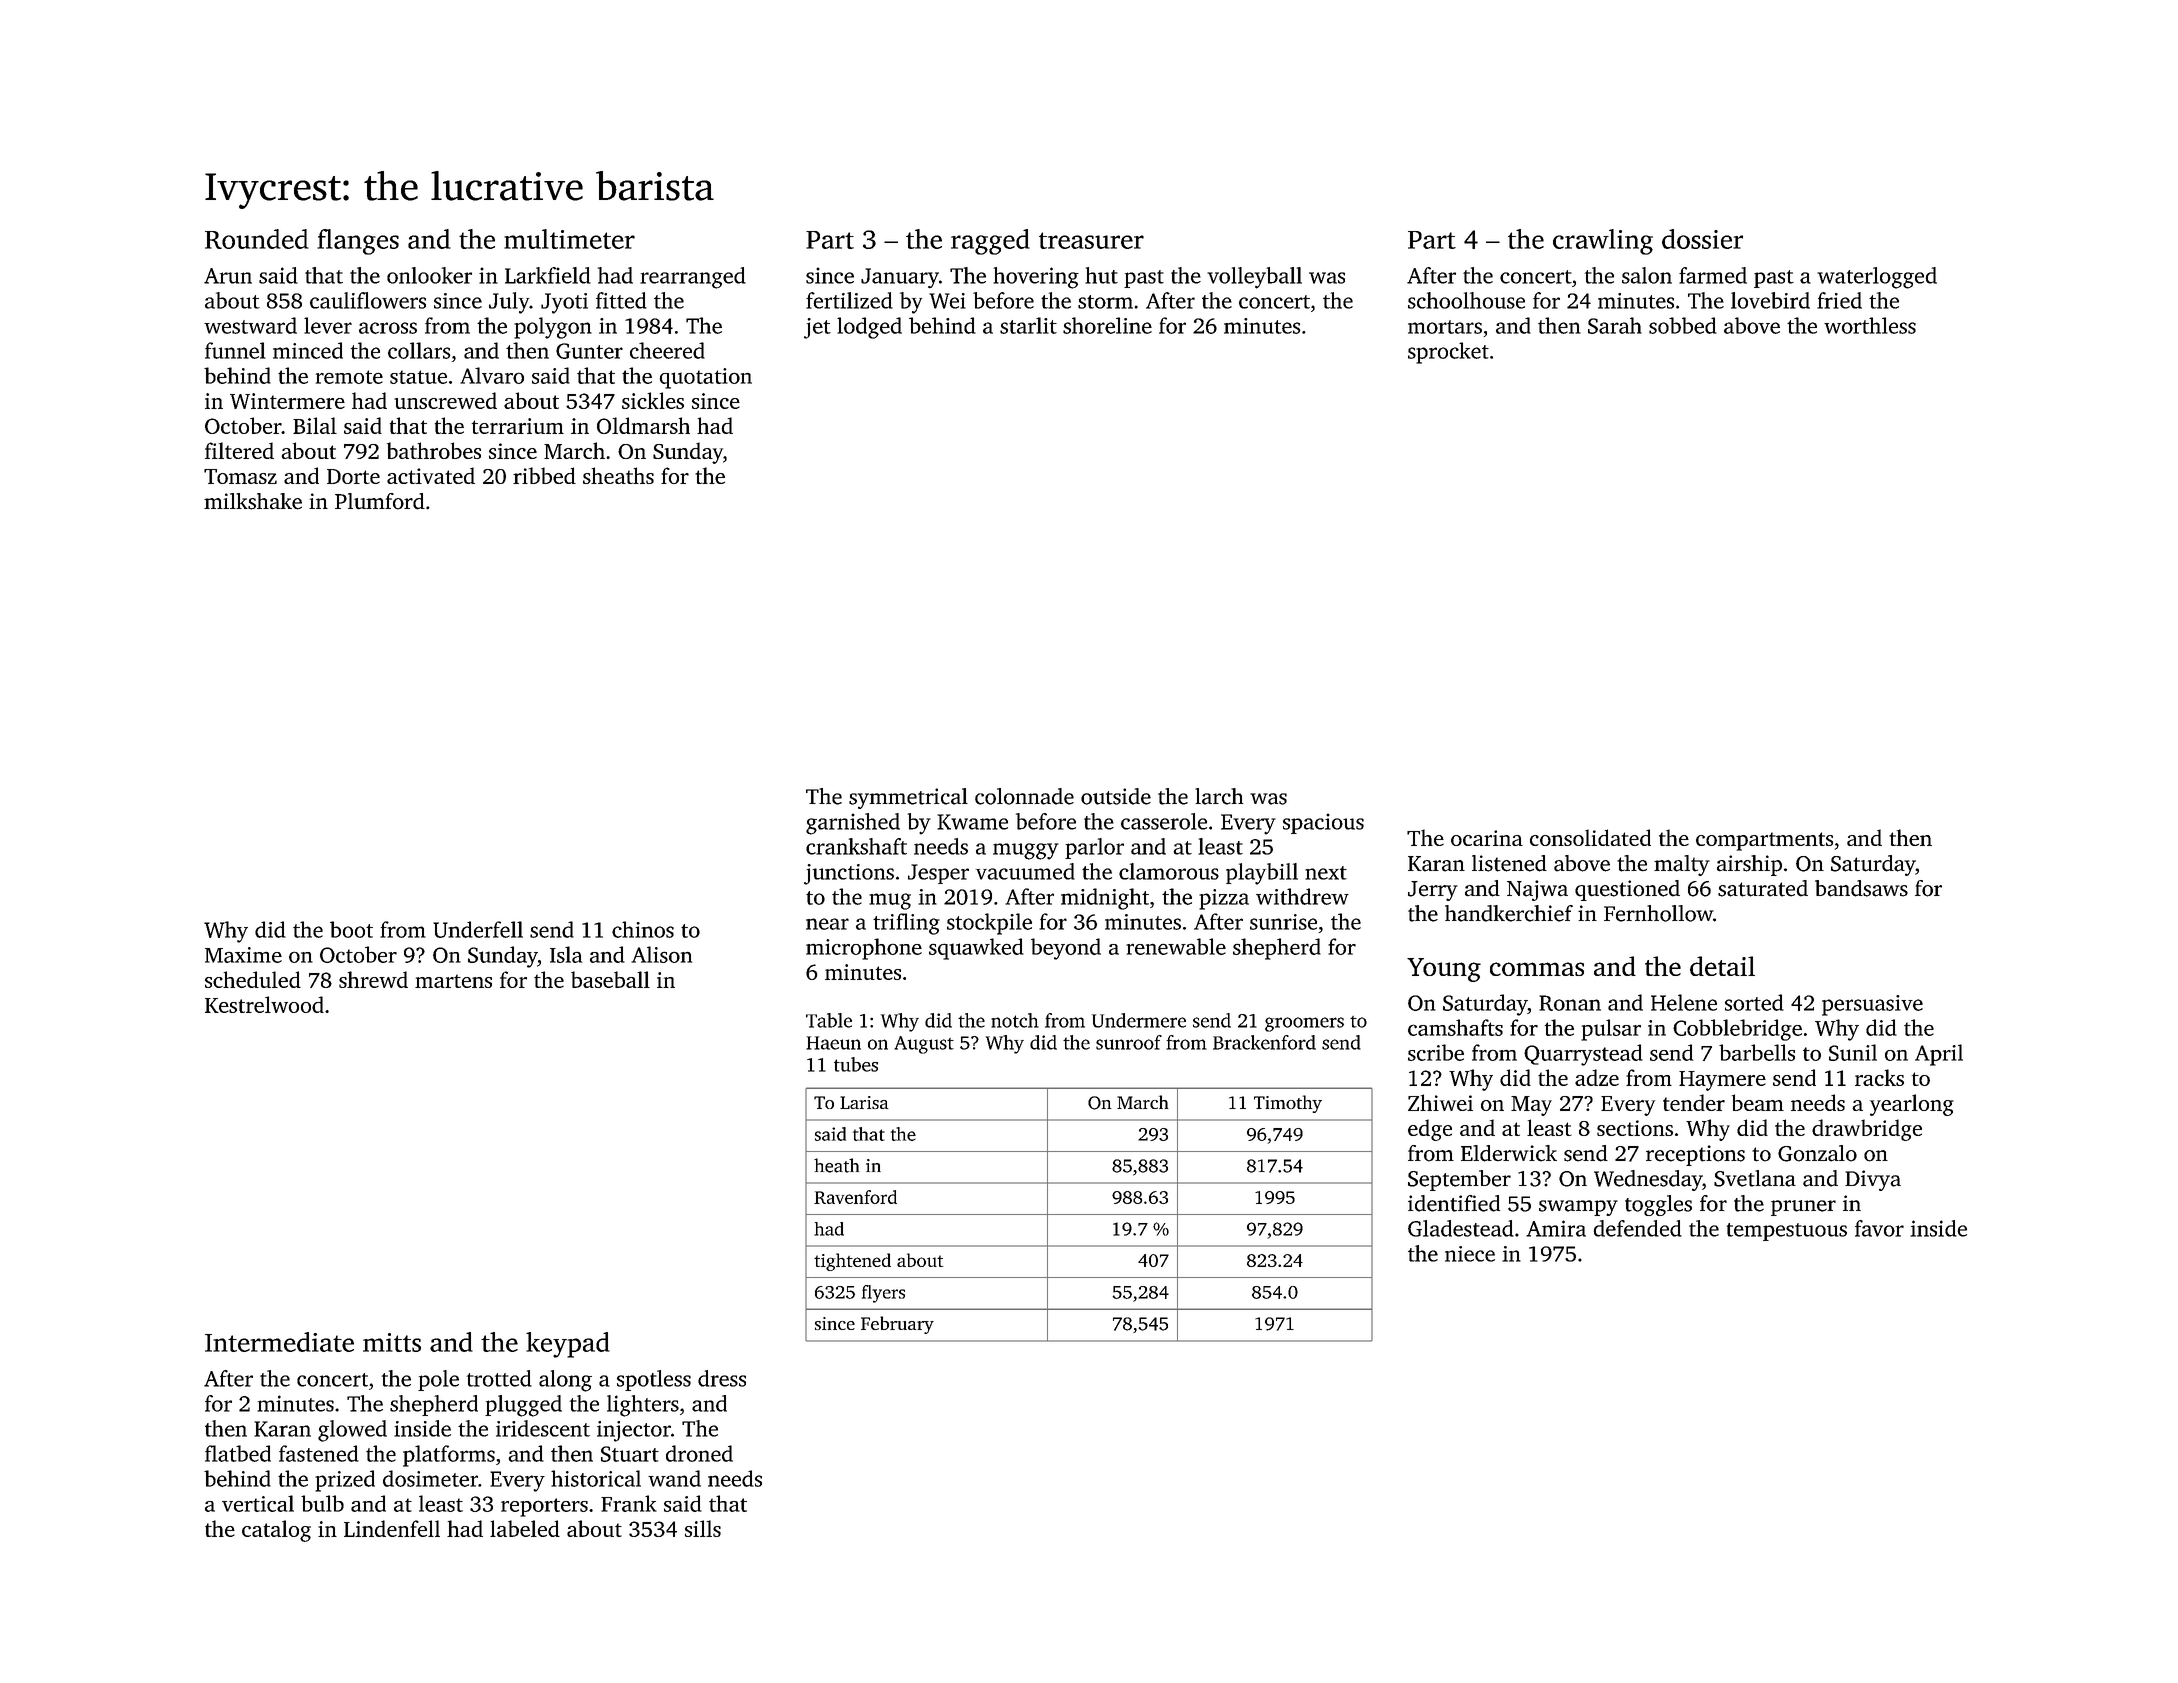 This document has height=1683, width=2178. Describe the element at coordinates (1461, 1228) in the document. I see `Gladestead` at that location.
